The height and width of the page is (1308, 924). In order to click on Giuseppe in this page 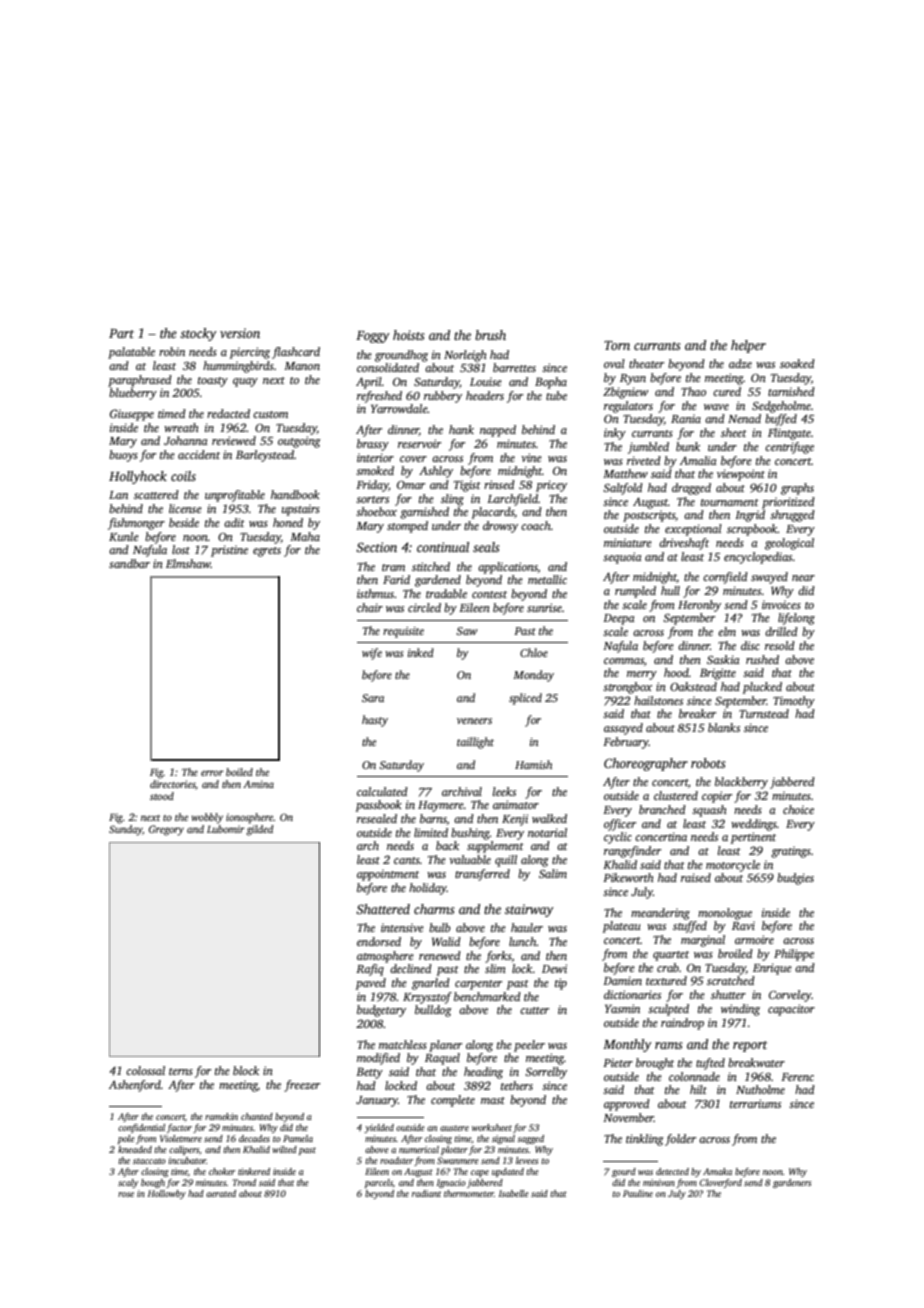, I will do `click(132, 415)`.
